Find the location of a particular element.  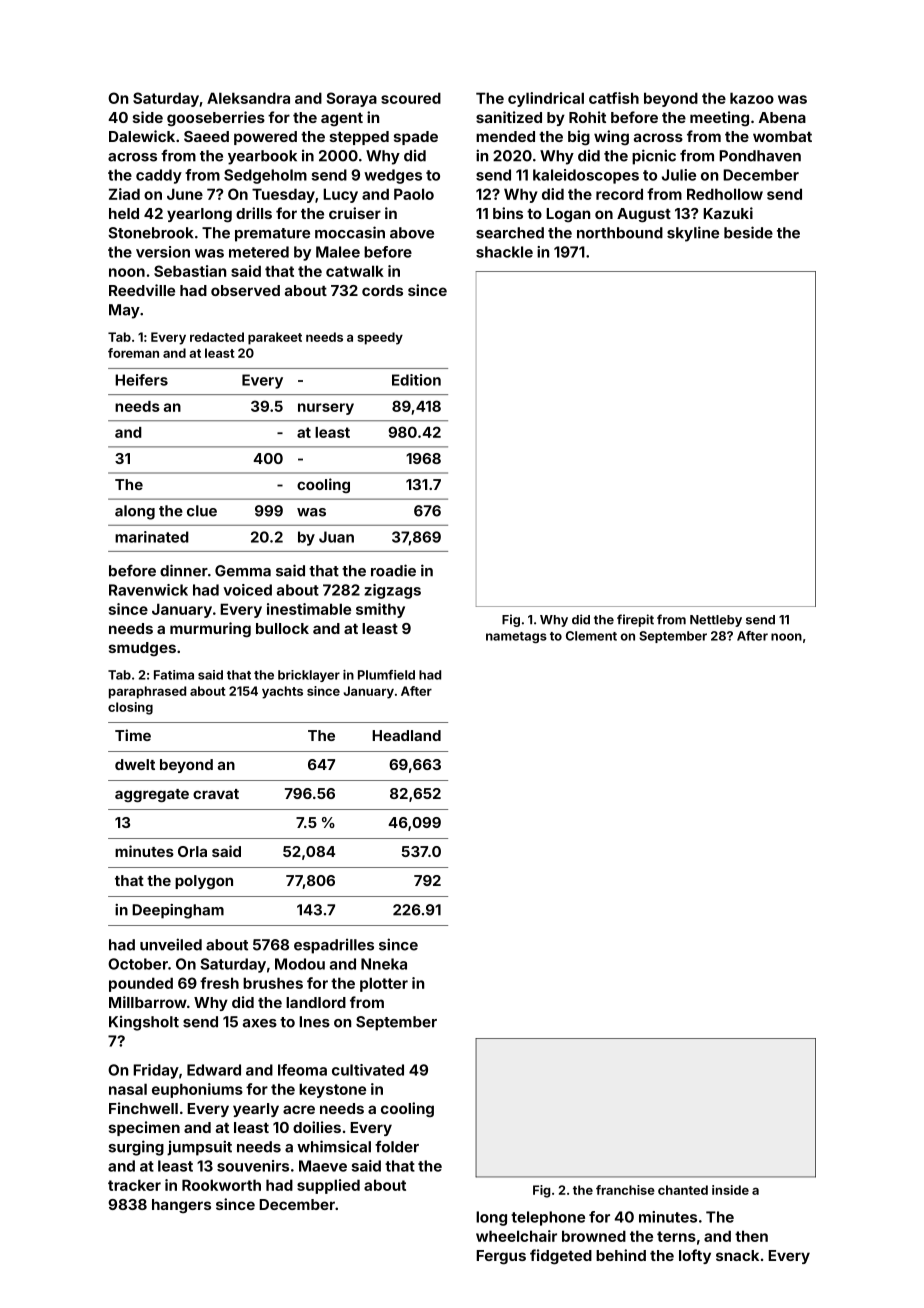

sanitized is located at coordinates (509, 117).
